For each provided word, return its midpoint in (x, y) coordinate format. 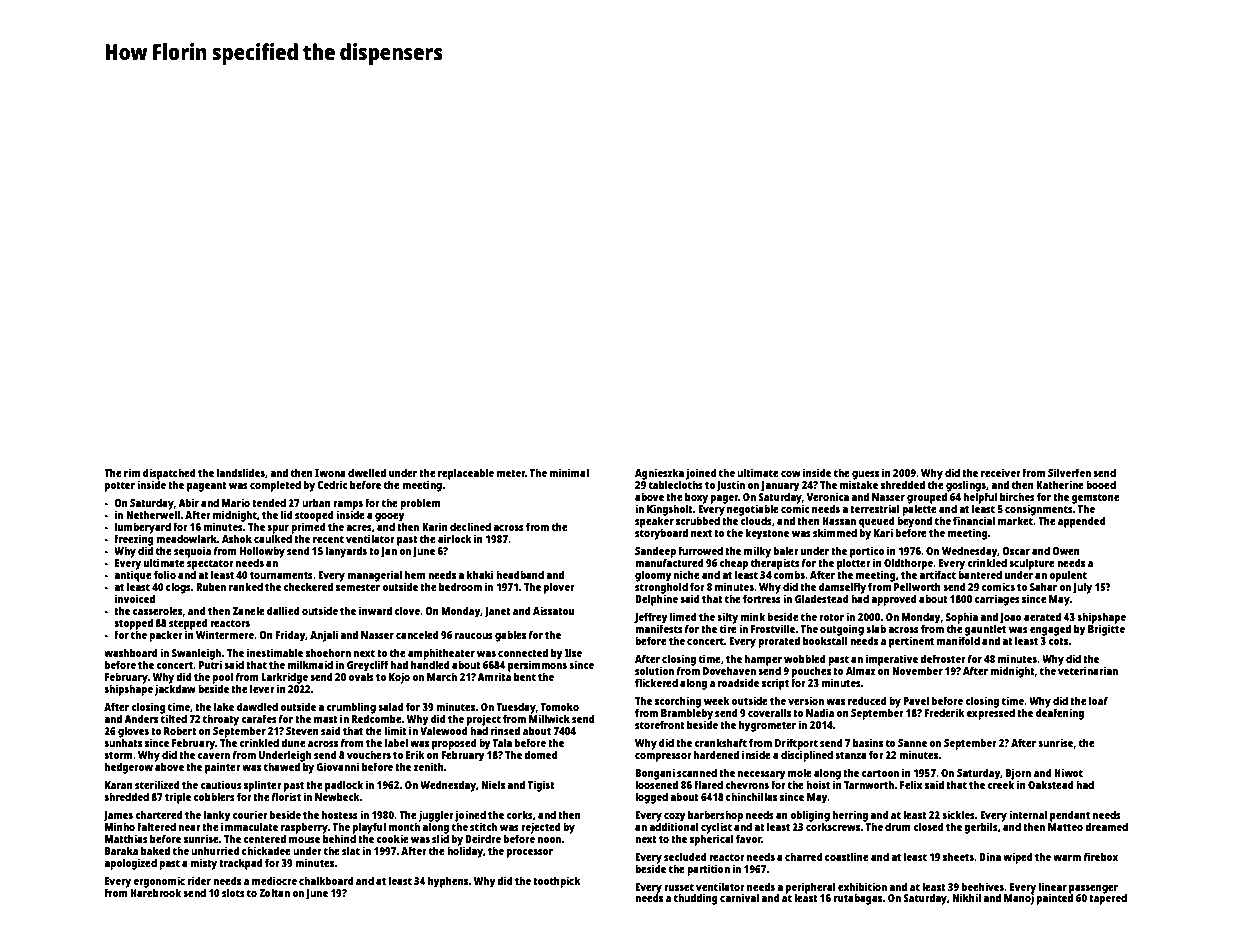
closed (928, 826)
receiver (1001, 472)
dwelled (367, 472)
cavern (214, 756)
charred (804, 856)
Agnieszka (659, 474)
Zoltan (274, 892)
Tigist (541, 786)
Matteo (1065, 827)
